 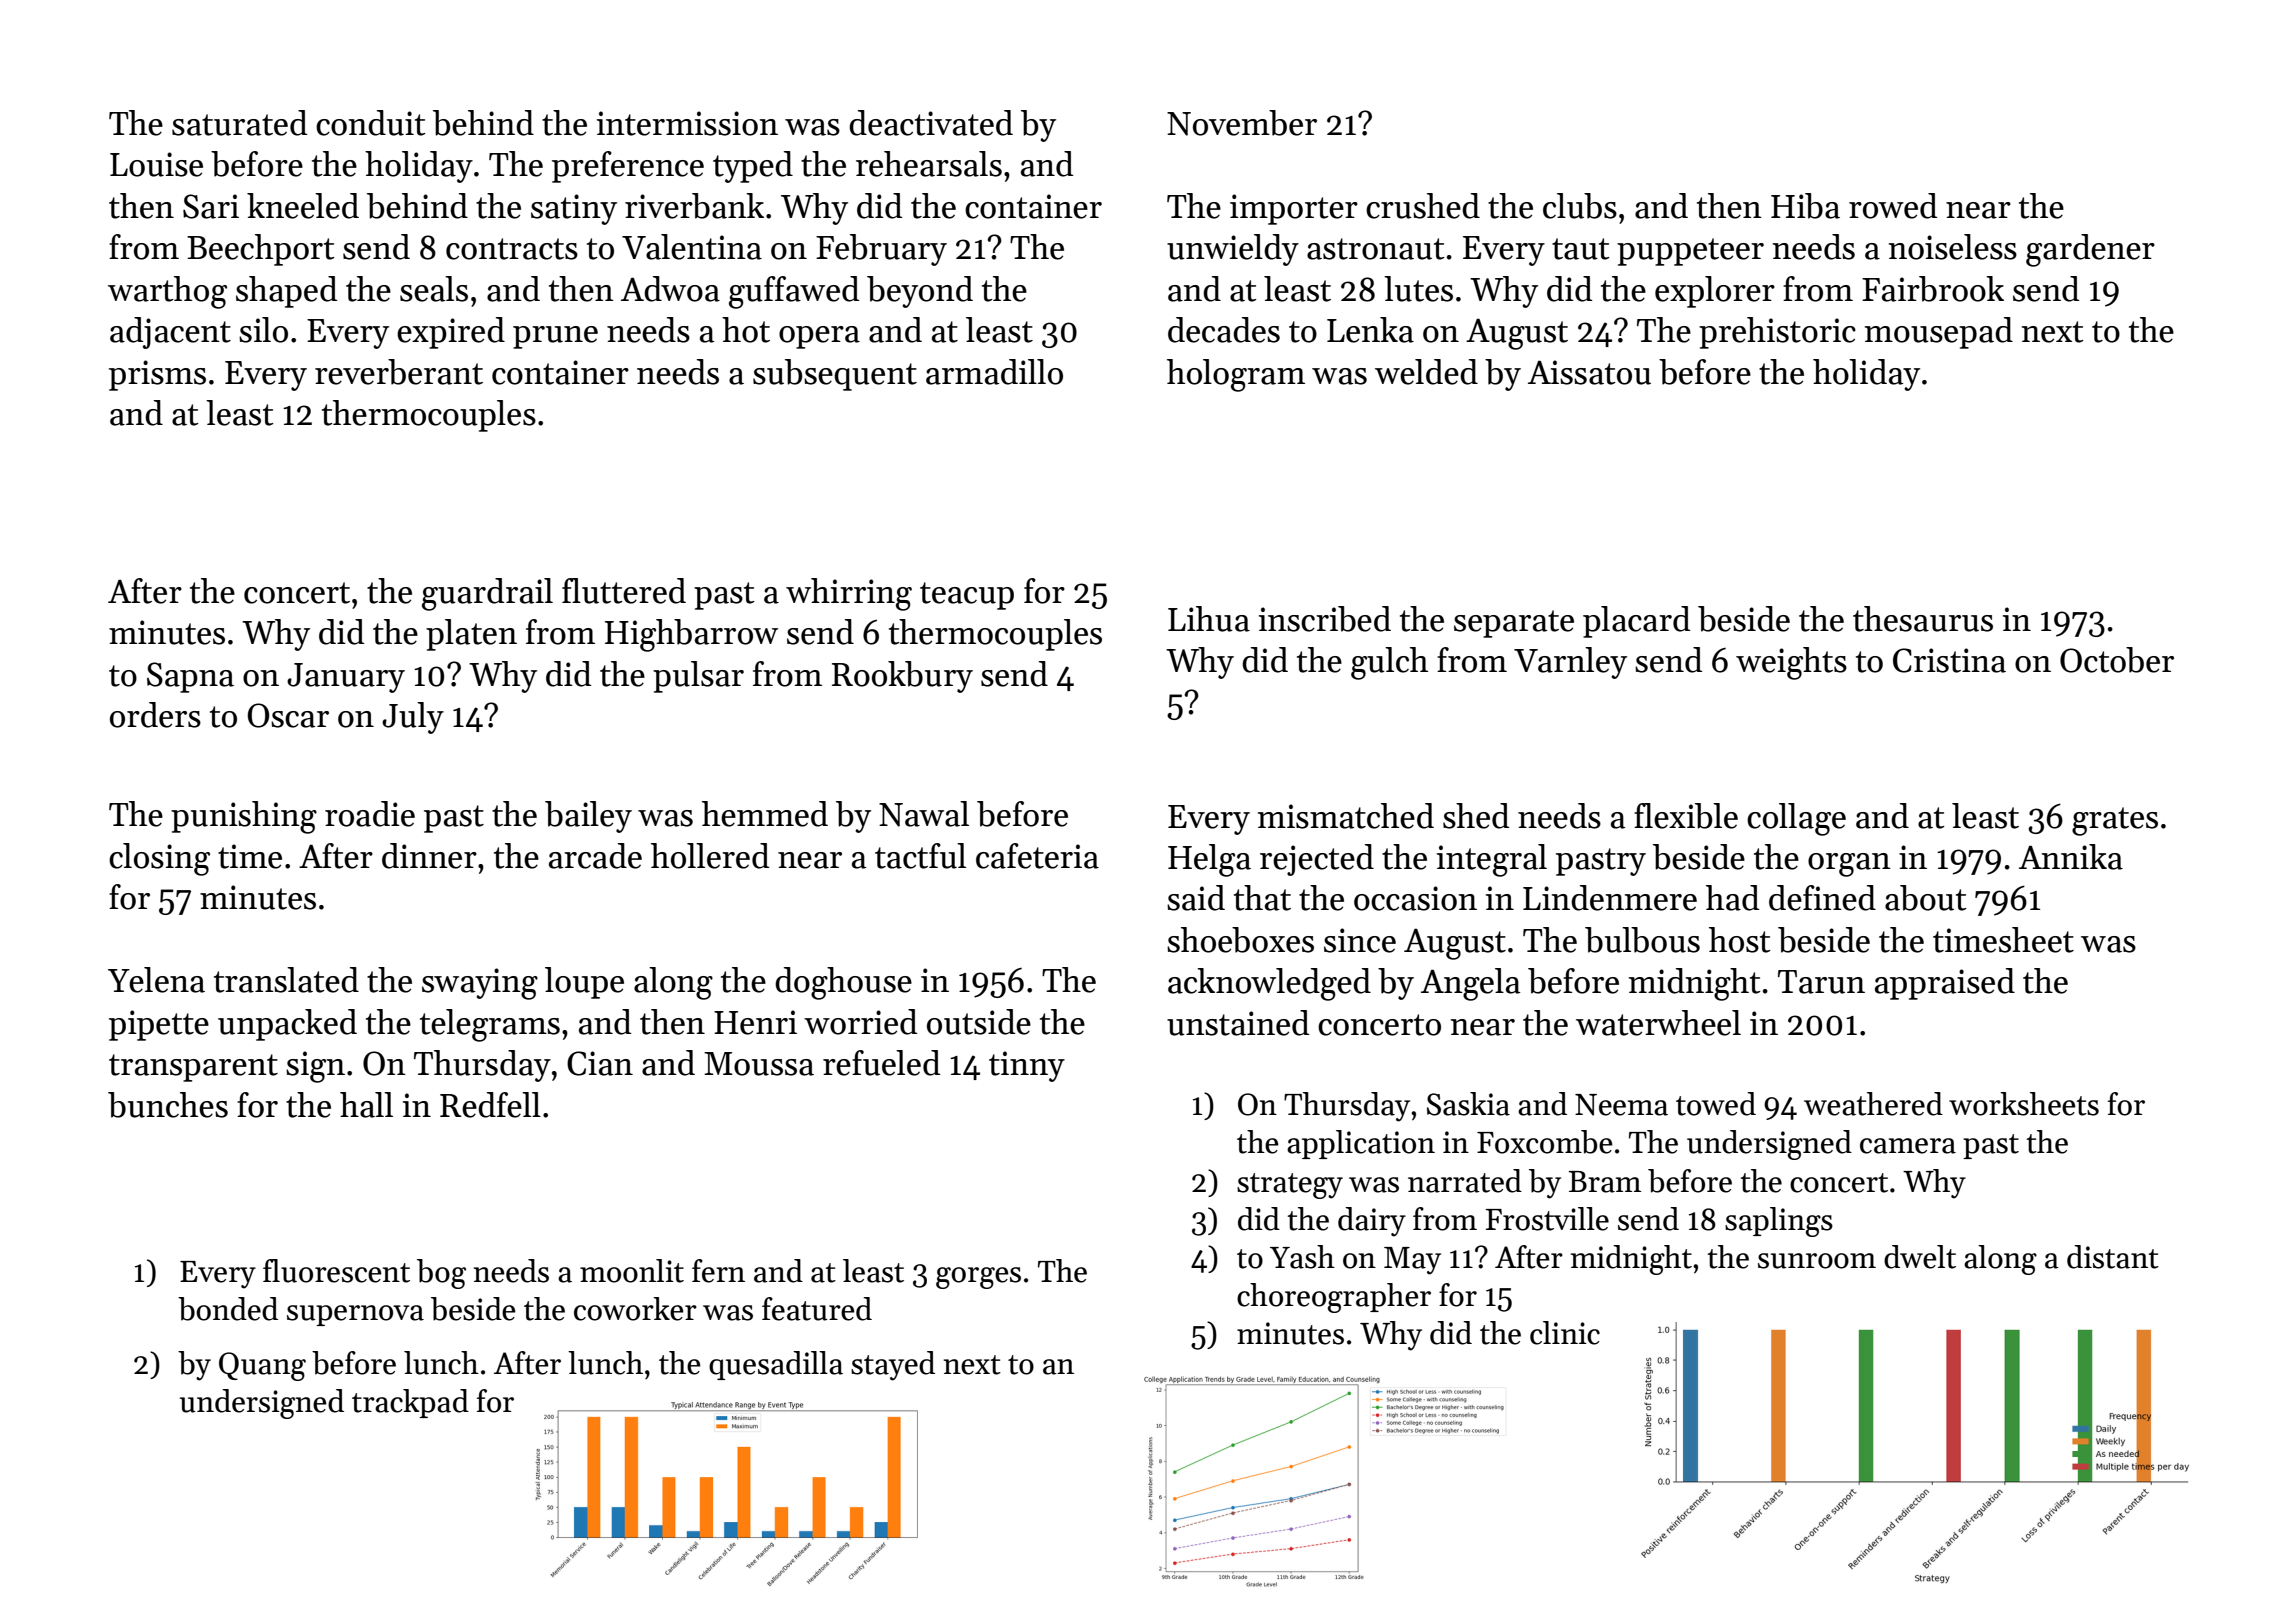 I want to click on rowed, so click(x=1893, y=206).
